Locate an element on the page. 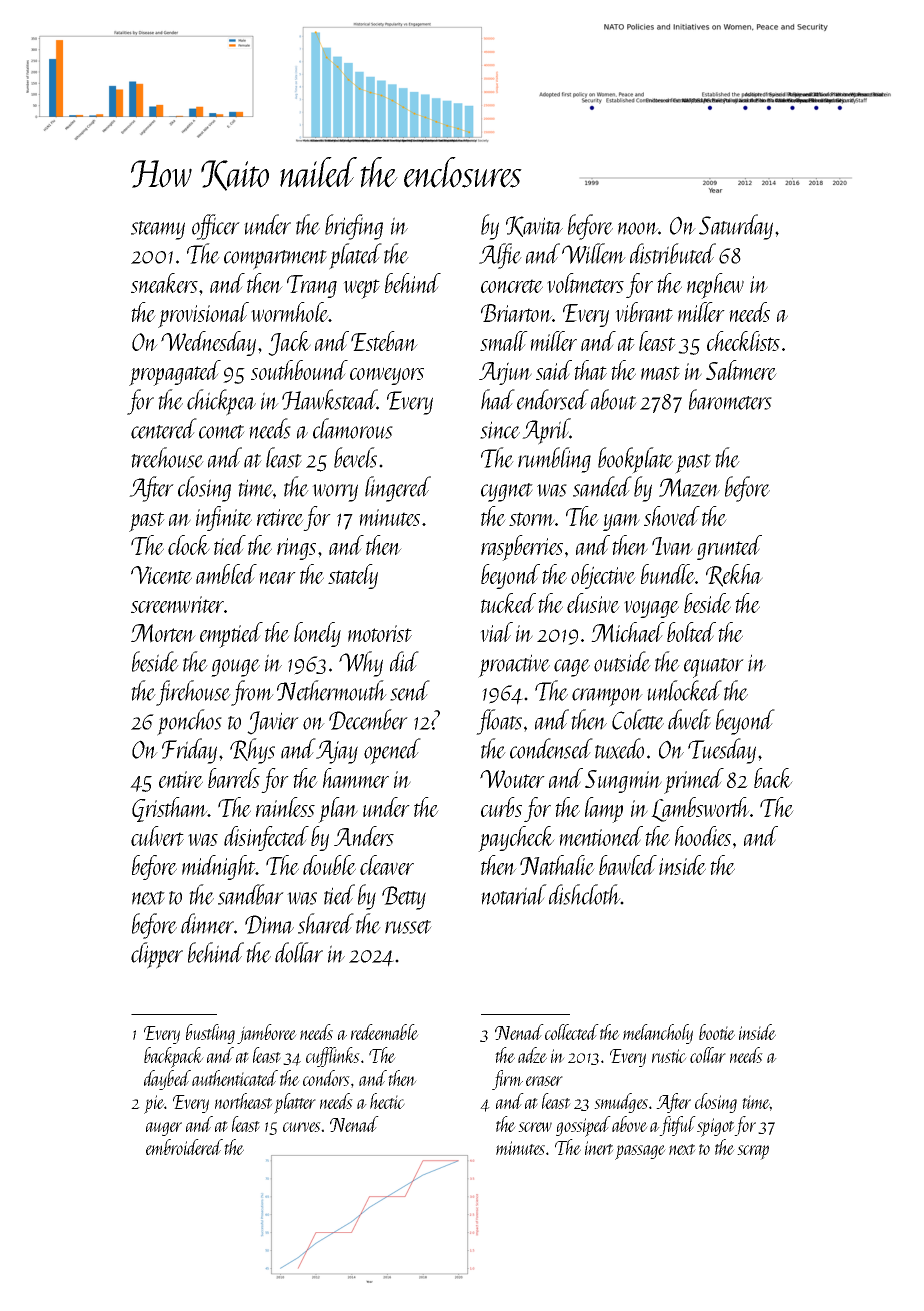 The width and height of the image is (924, 1311). notarial is located at coordinates (514, 894).
